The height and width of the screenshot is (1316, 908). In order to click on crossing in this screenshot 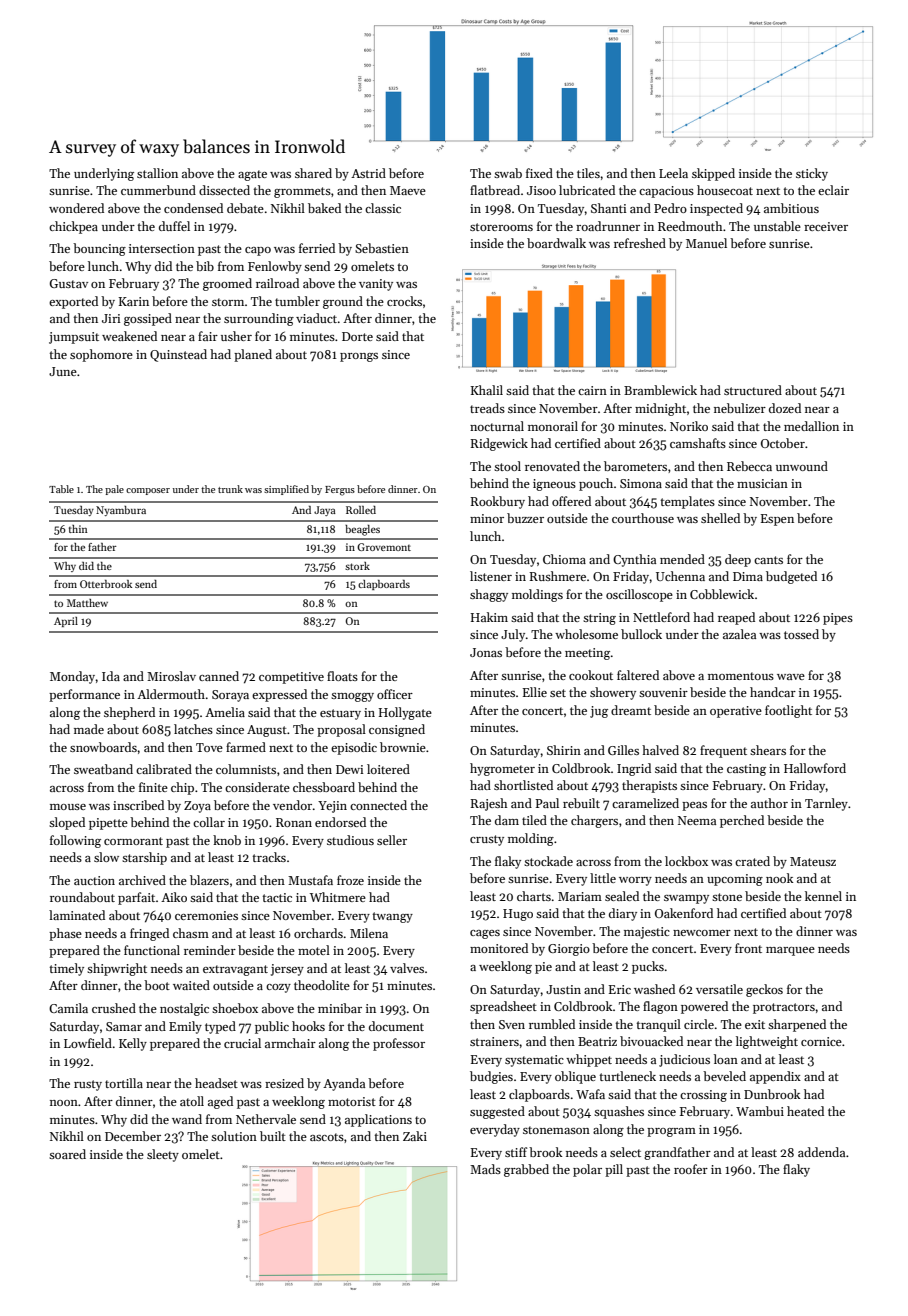, I will do `click(703, 1096)`.
